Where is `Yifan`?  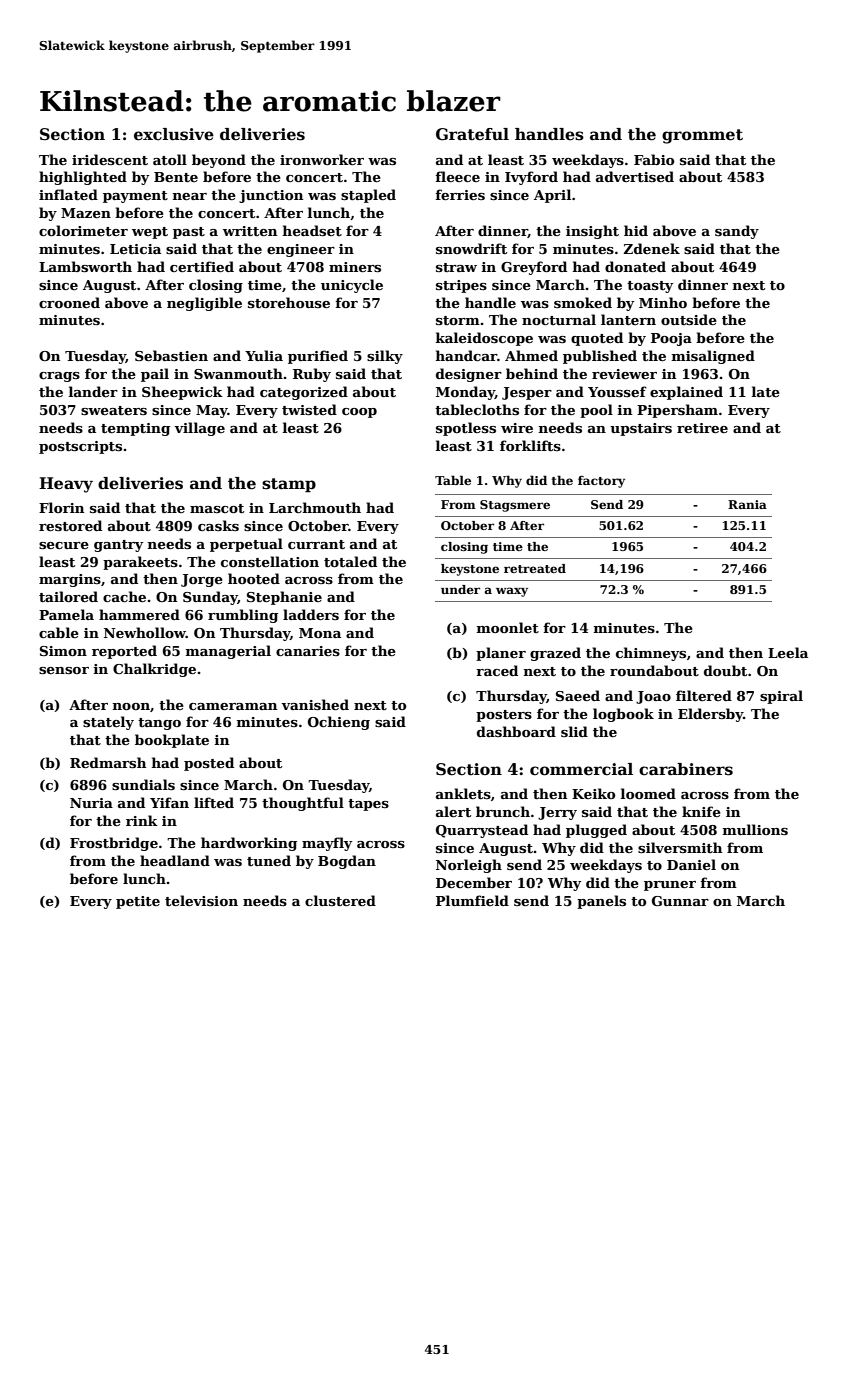 Yifan is located at coordinates (169, 802).
